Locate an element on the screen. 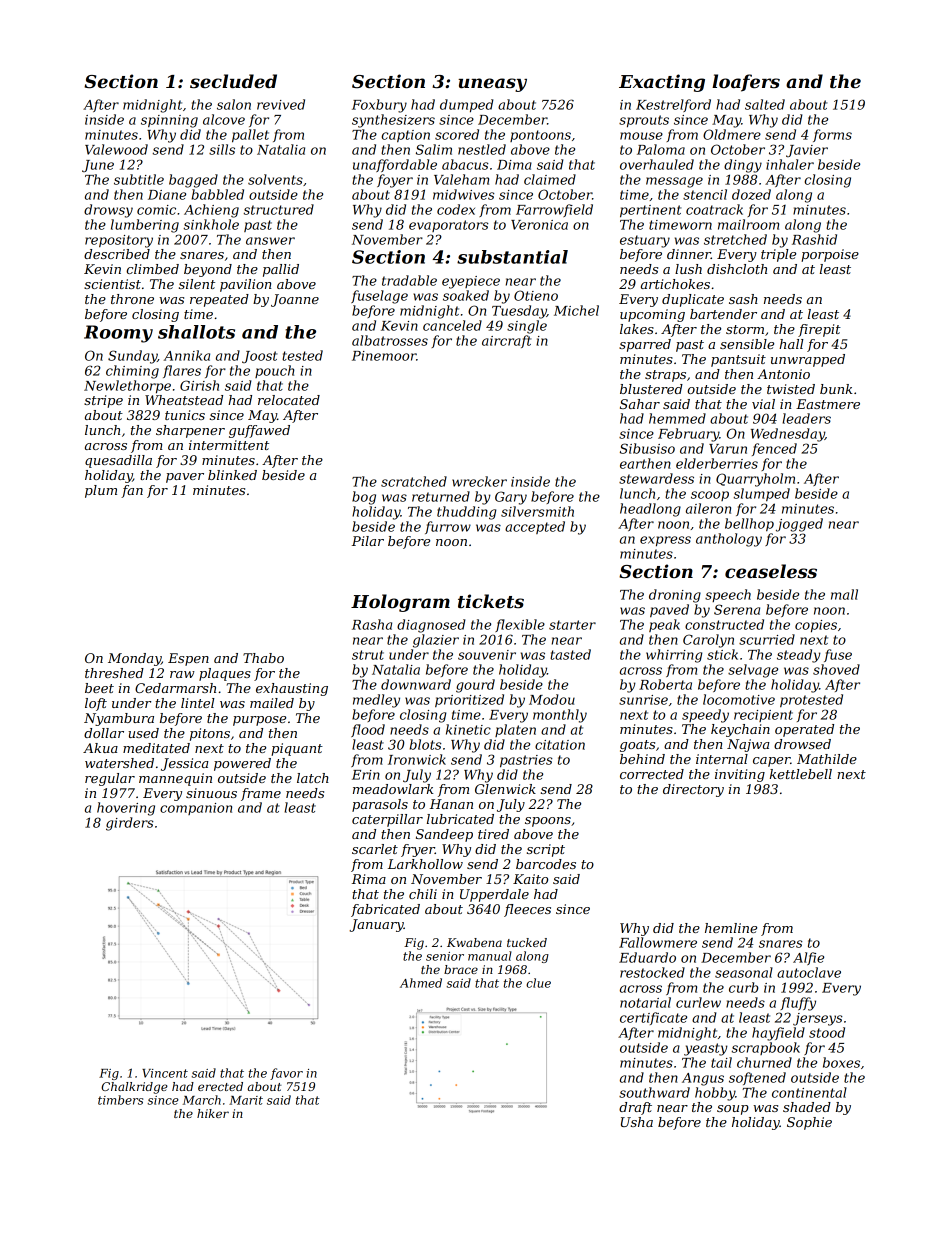 The image size is (952, 1233). Marit is located at coordinates (246, 1100).
